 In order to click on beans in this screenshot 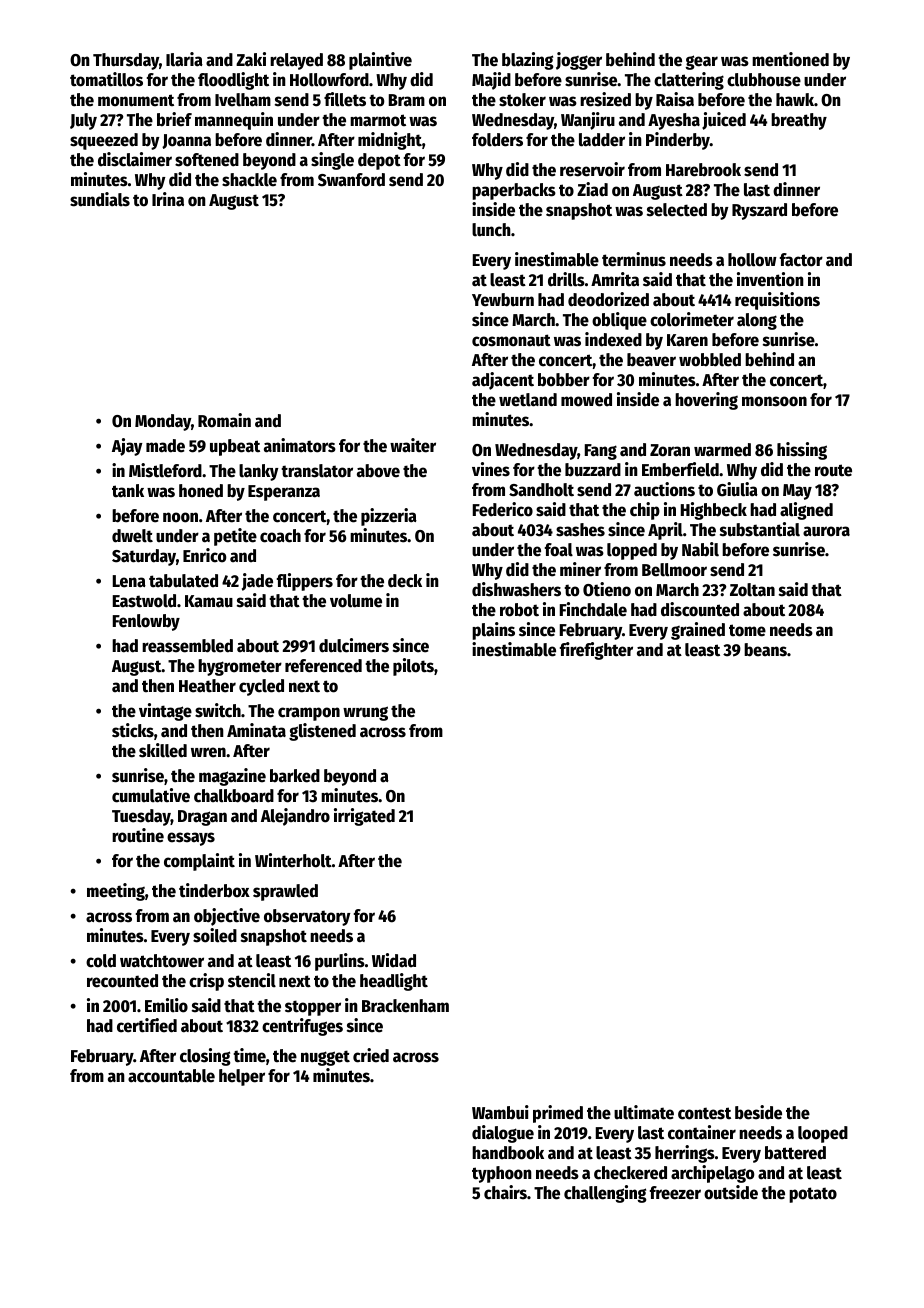, I will do `click(765, 650)`.
